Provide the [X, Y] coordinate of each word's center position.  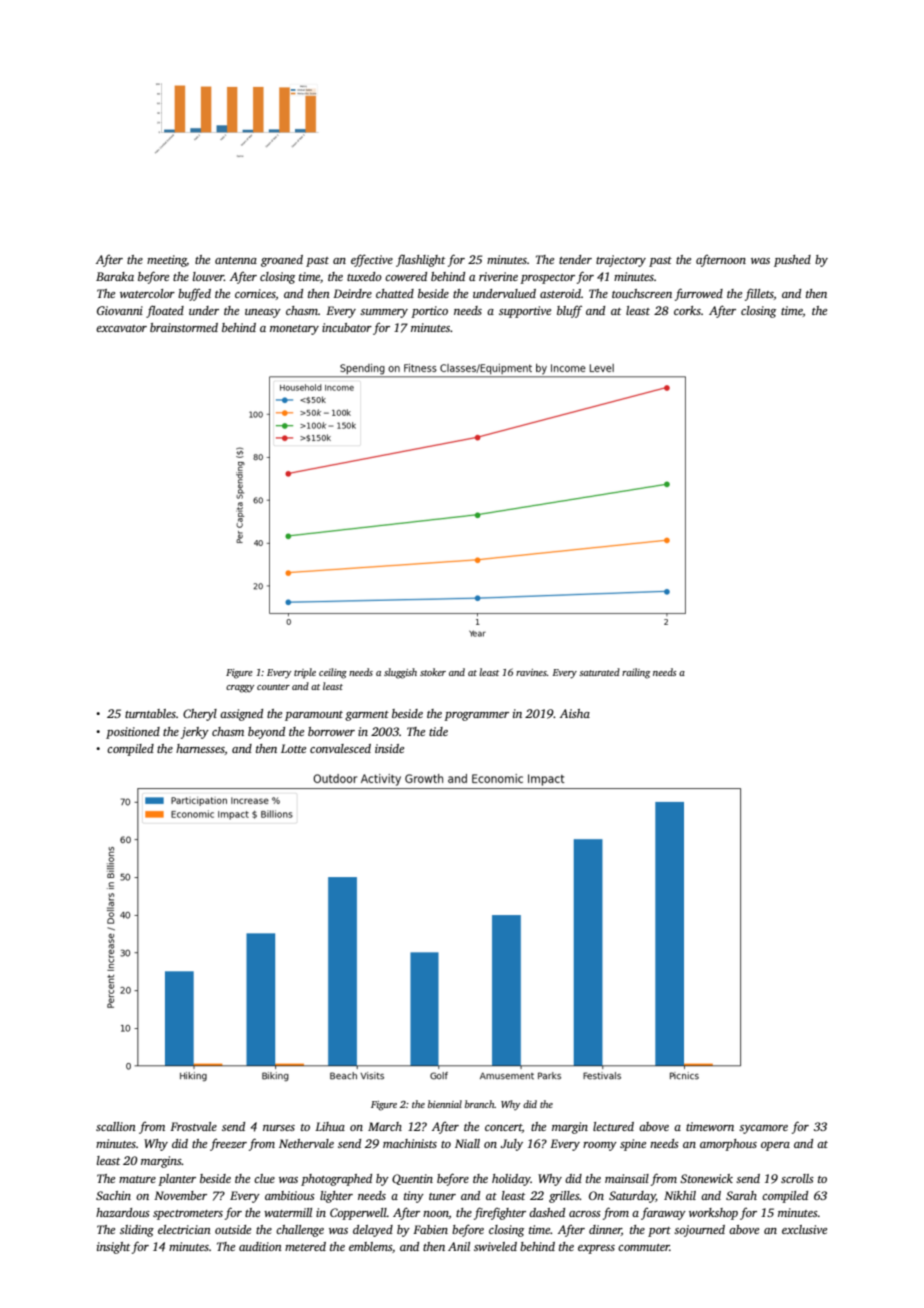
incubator [347, 327]
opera [775, 1146]
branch [480, 1104]
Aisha [575, 713]
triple [305, 673]
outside [233, 1229]
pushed [792, 261]
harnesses [200, 748]
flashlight [420, 261]
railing [636, 673]
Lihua [330, 1126]
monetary [294, 330]
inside [389, 748]
